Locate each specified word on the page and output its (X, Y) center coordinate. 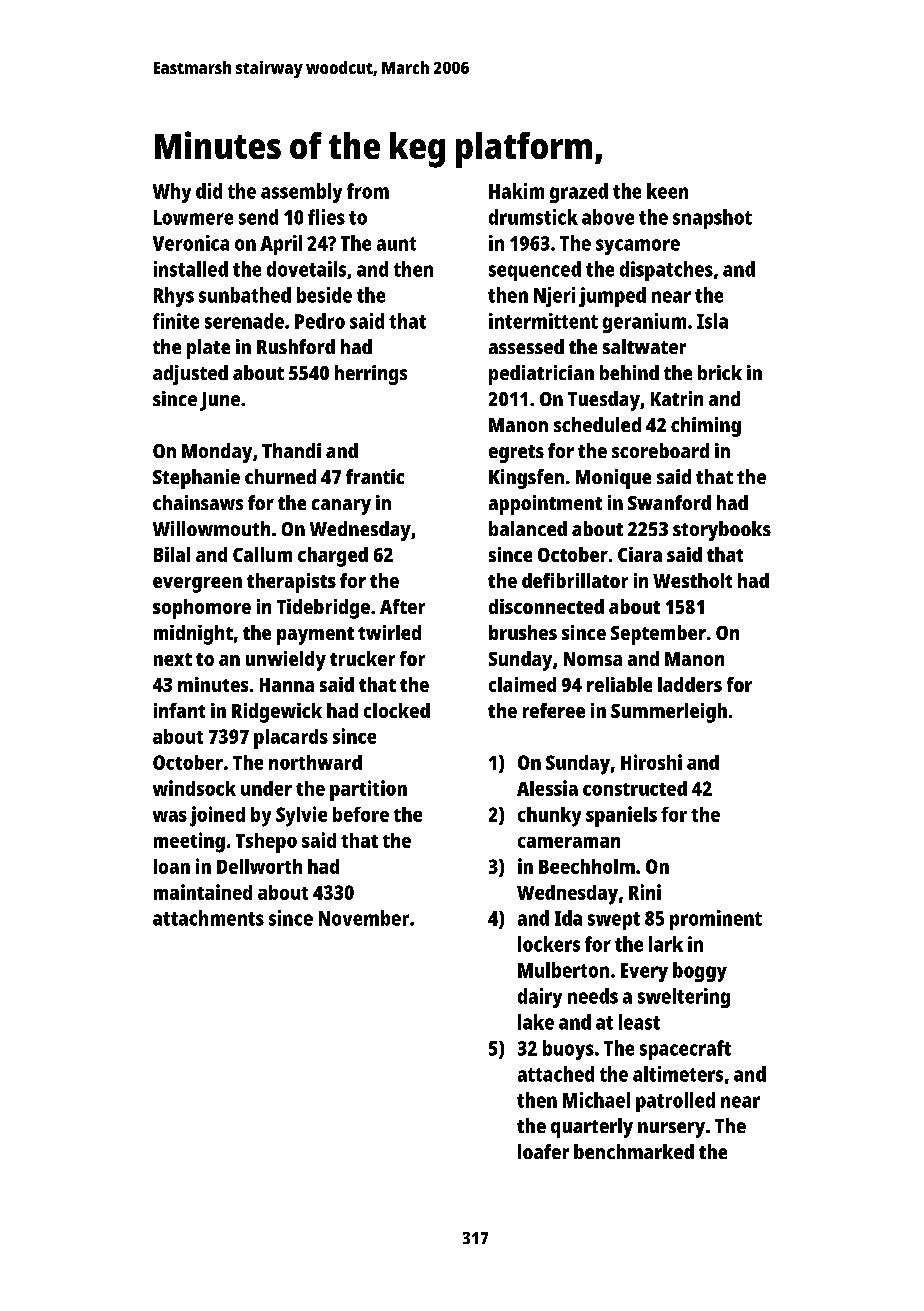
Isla (712, 321)
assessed (526, 346)
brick (720, 372)
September (658, 635)
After (402, 606)
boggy (700, 972)
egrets (516, 454)
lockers (549, 944)
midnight (193, 635)
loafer (543, 1151)
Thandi (291, 450)
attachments (208, 918)
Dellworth (259, 866)
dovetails (306, 269)
